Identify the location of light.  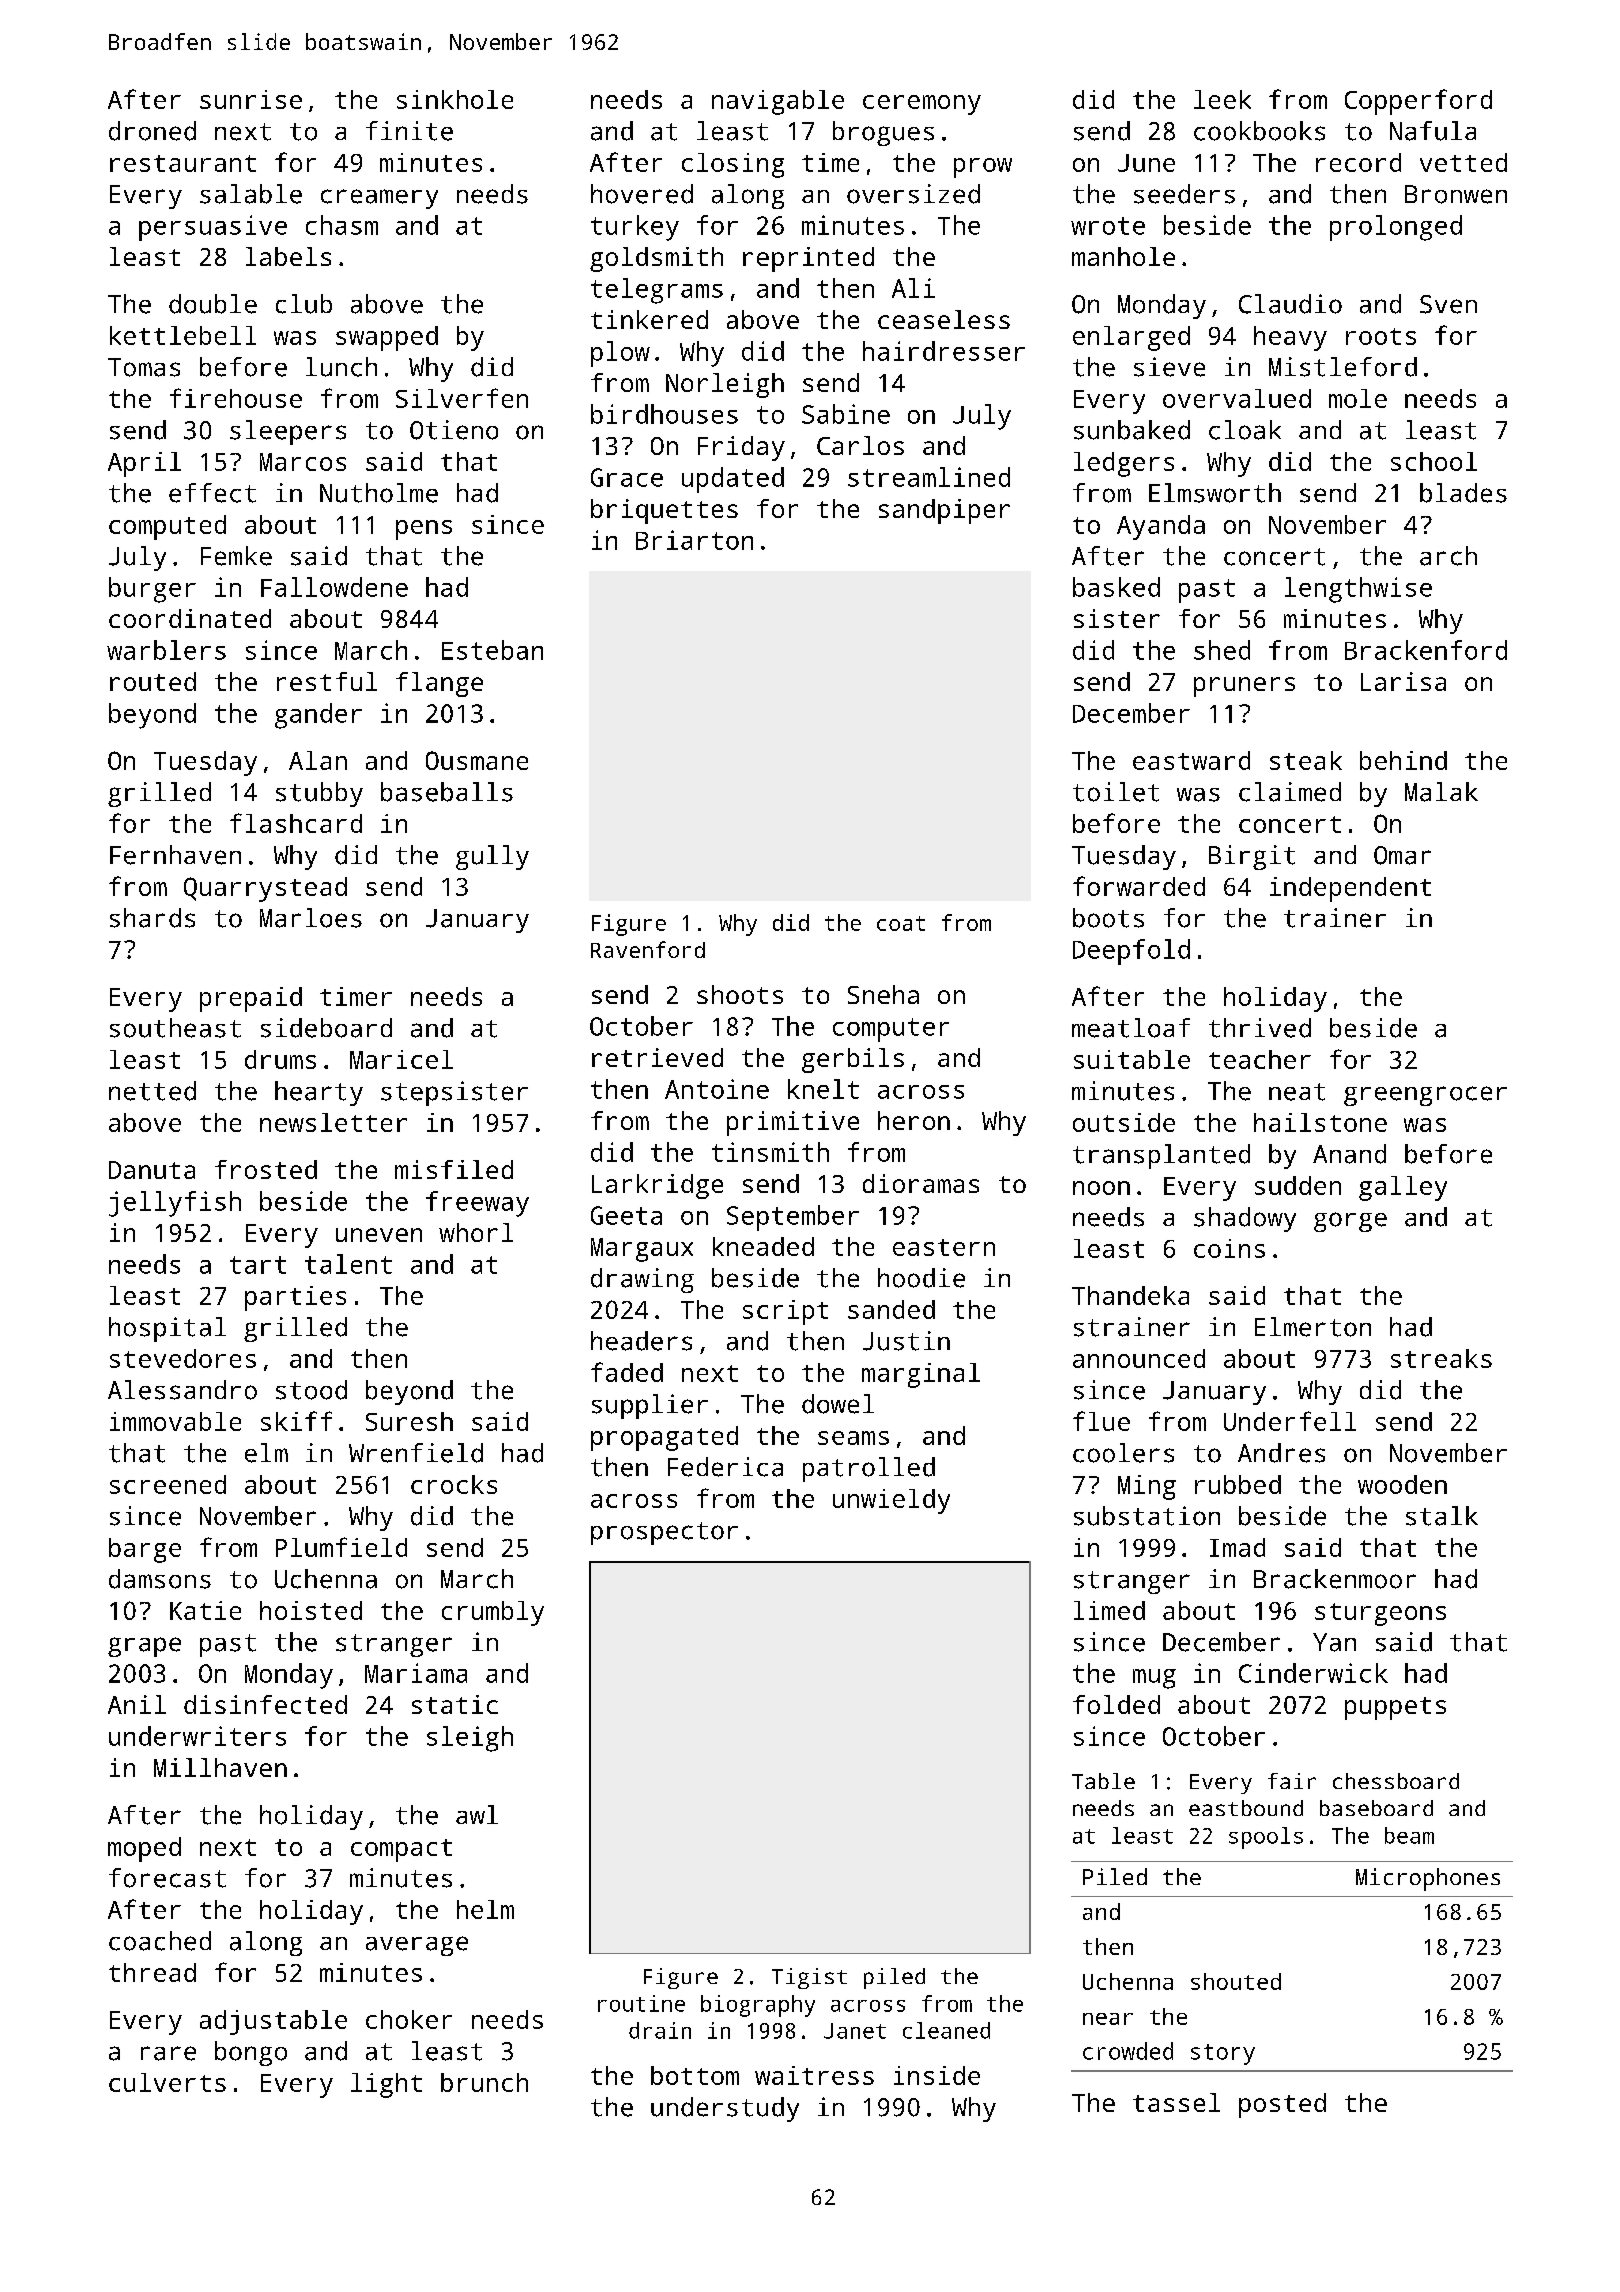
(386, 2085).
